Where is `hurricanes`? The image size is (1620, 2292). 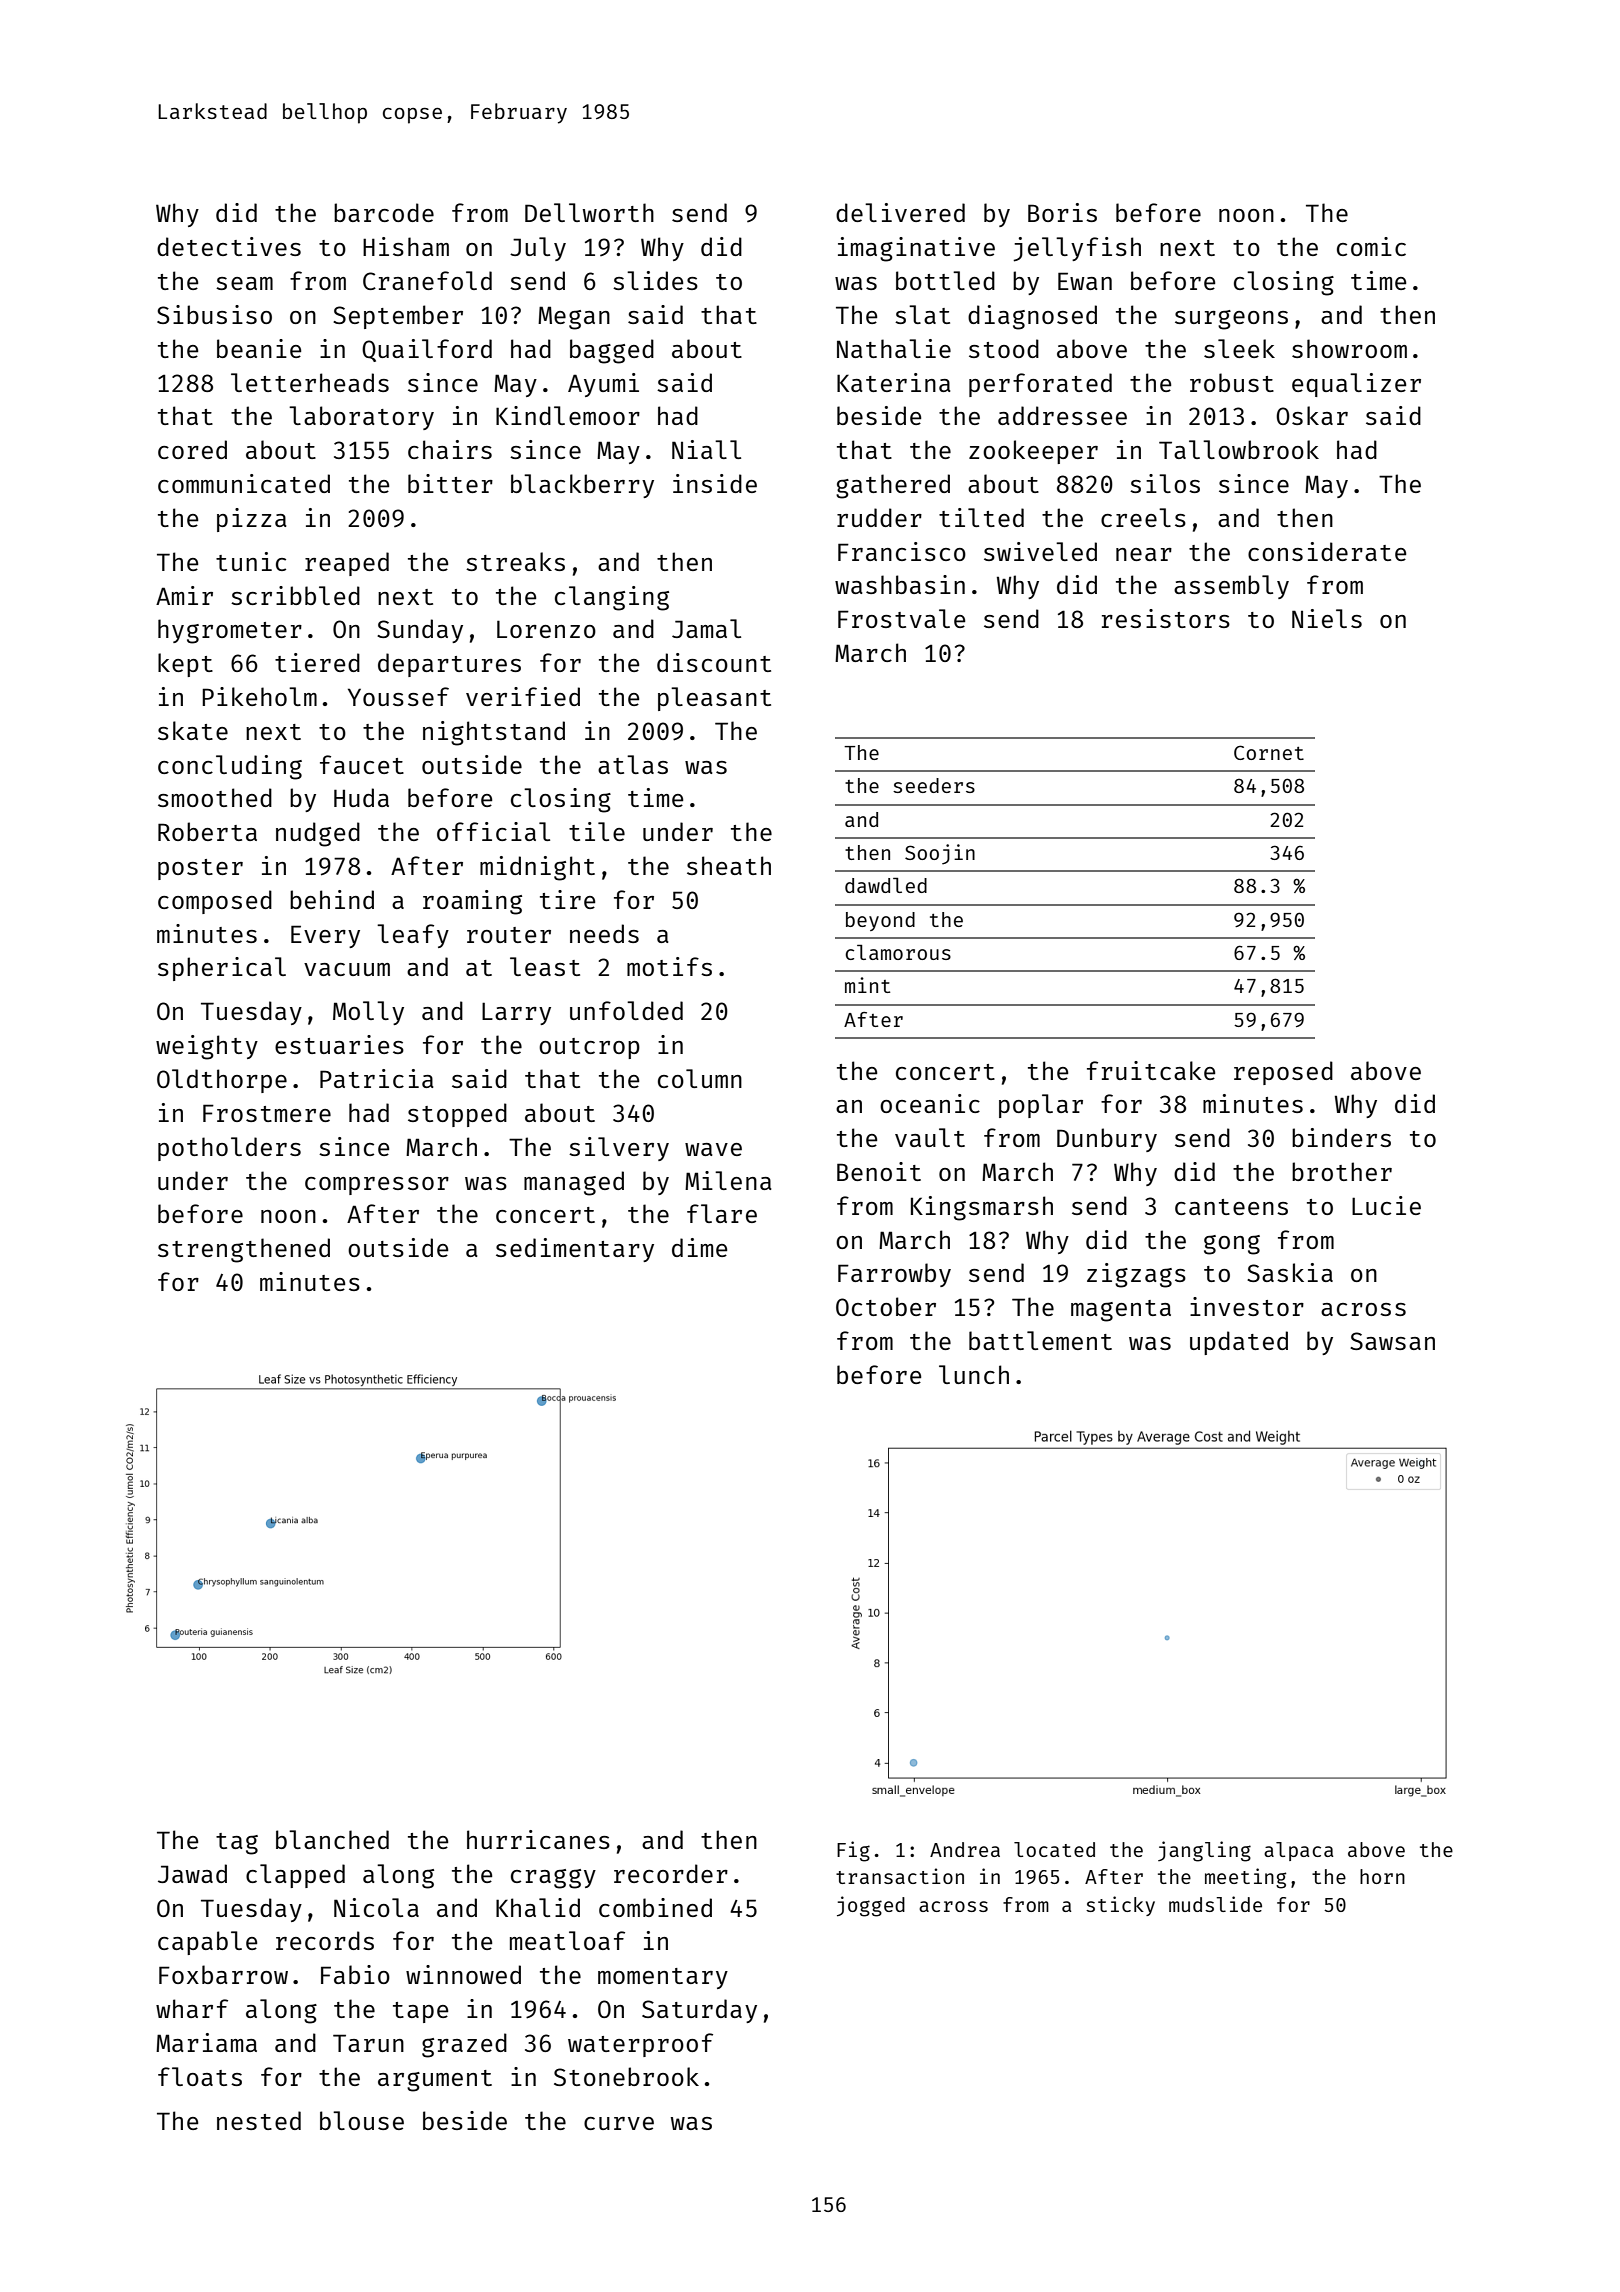 hurricanes is located at coordinates (538, 1839).
